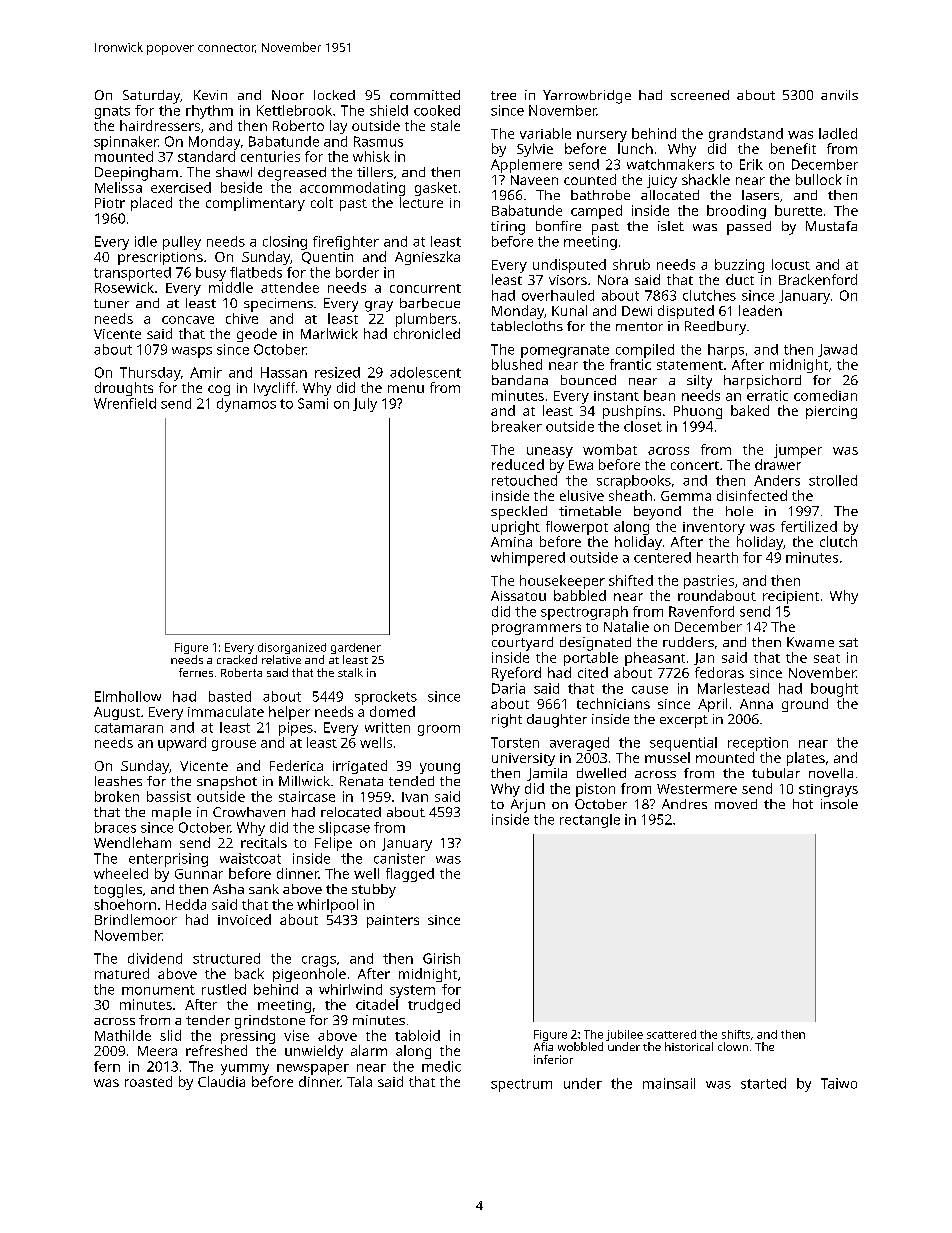  Describe the element at coordinates (371, 156) in the image. I see `whisk` at that location.
